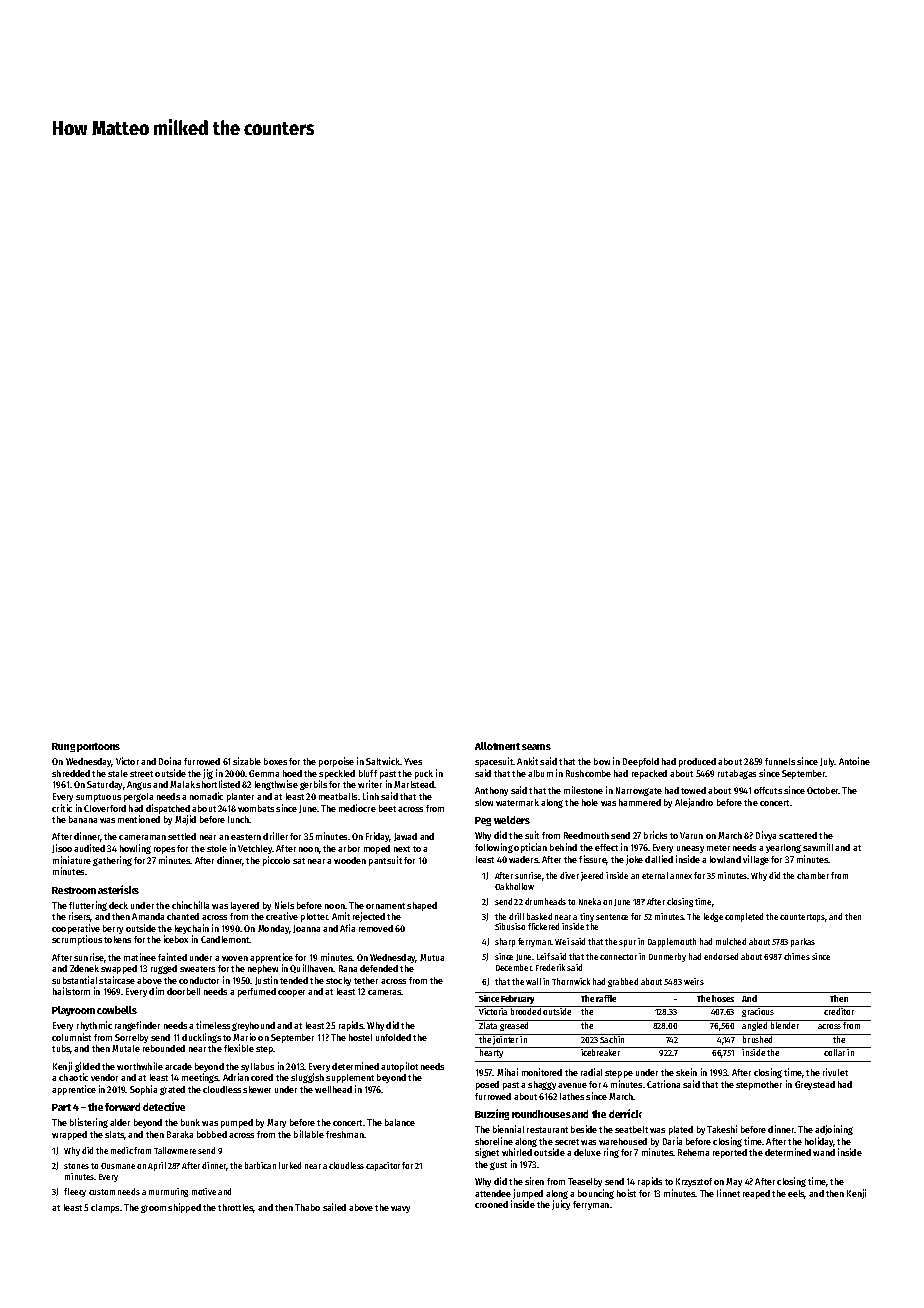 The width and height of the page is (924, 1308). Describe the element at coordinates (126, 1048) in the page. I see `Mutale` at that location.
